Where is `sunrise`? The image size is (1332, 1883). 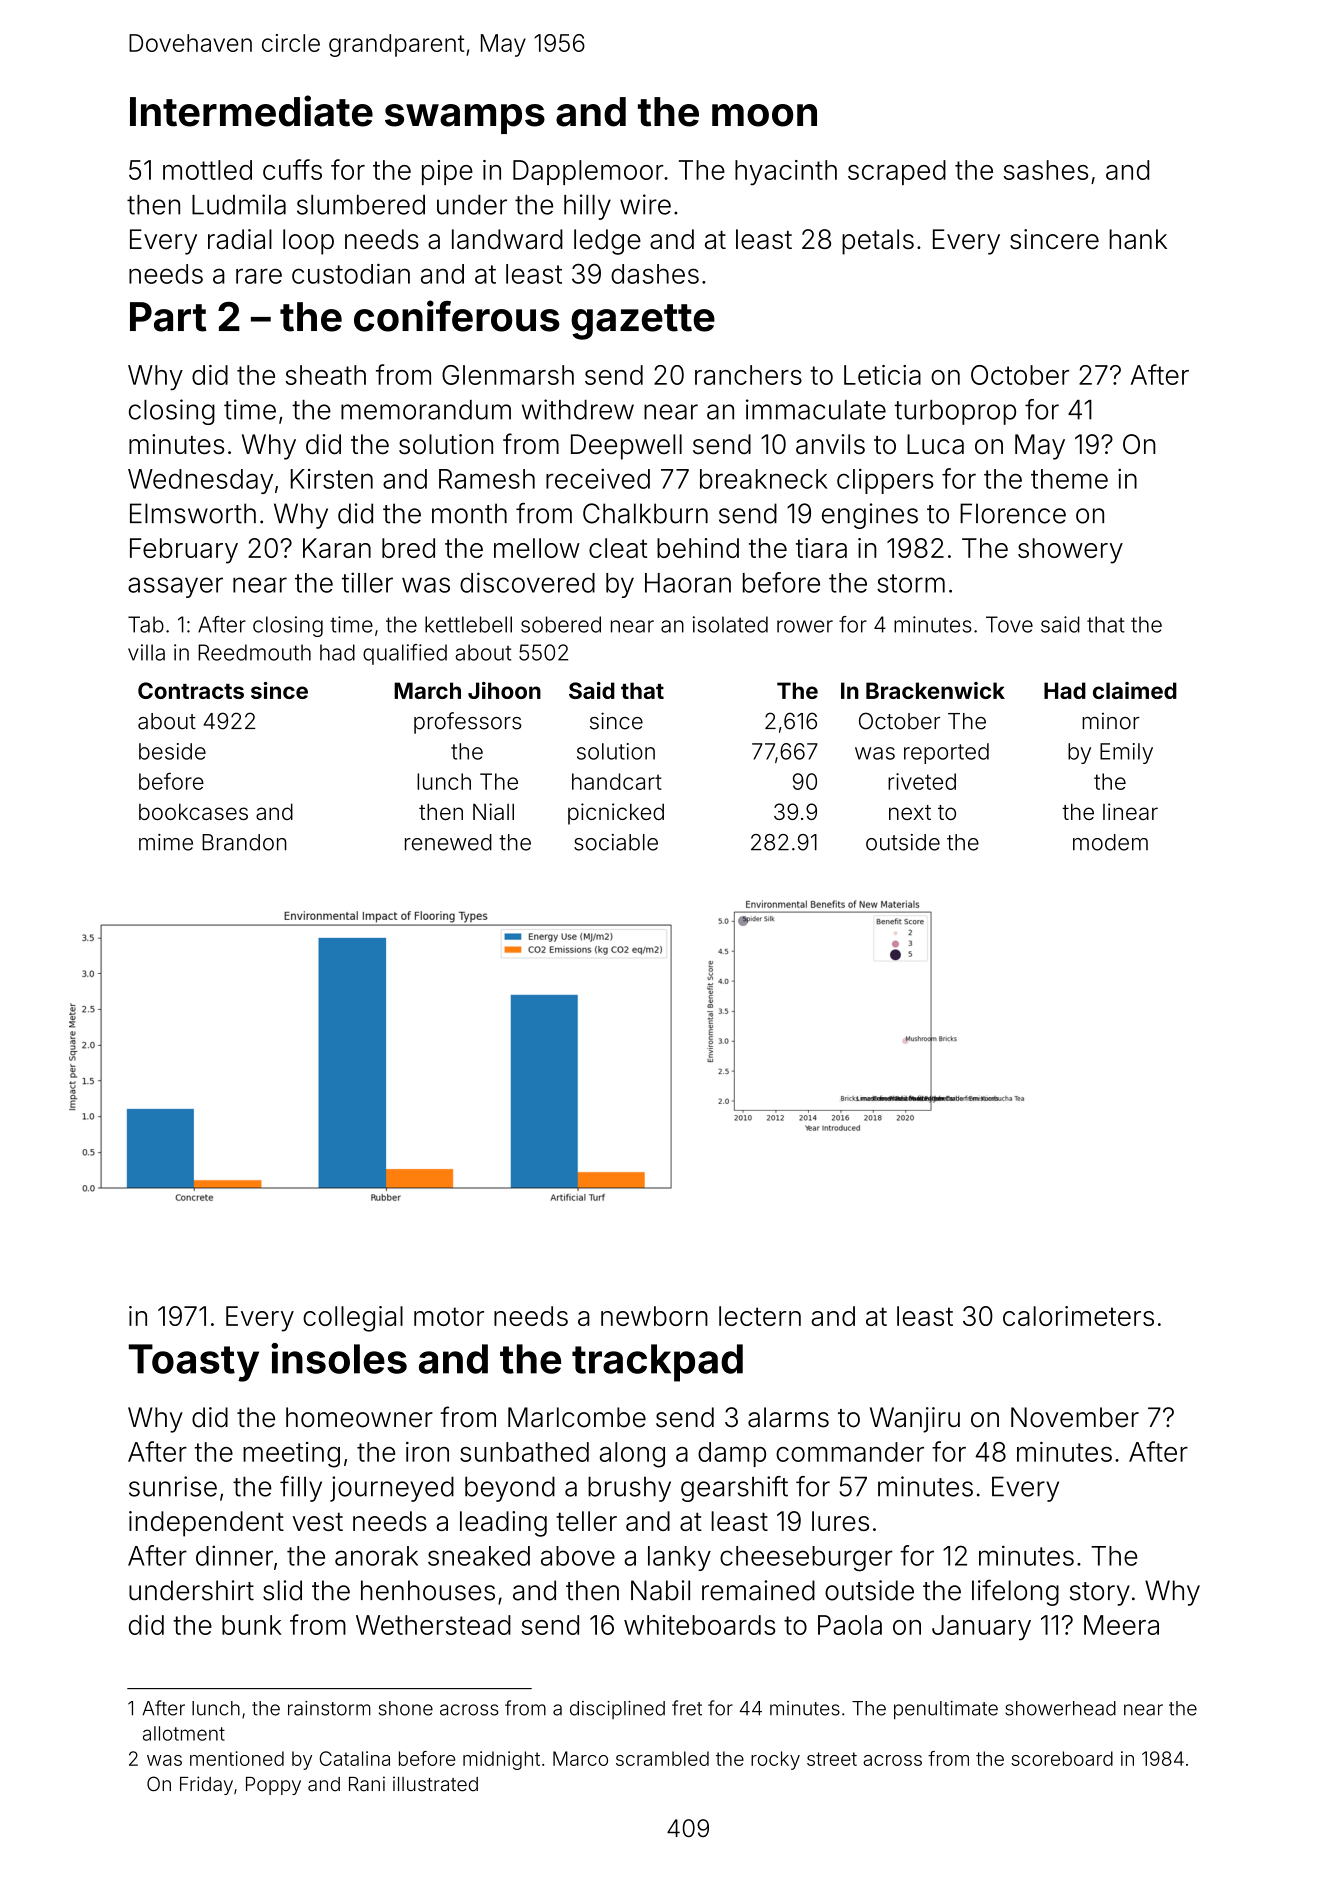 sunrise is located at coordinates (173, 1486).
